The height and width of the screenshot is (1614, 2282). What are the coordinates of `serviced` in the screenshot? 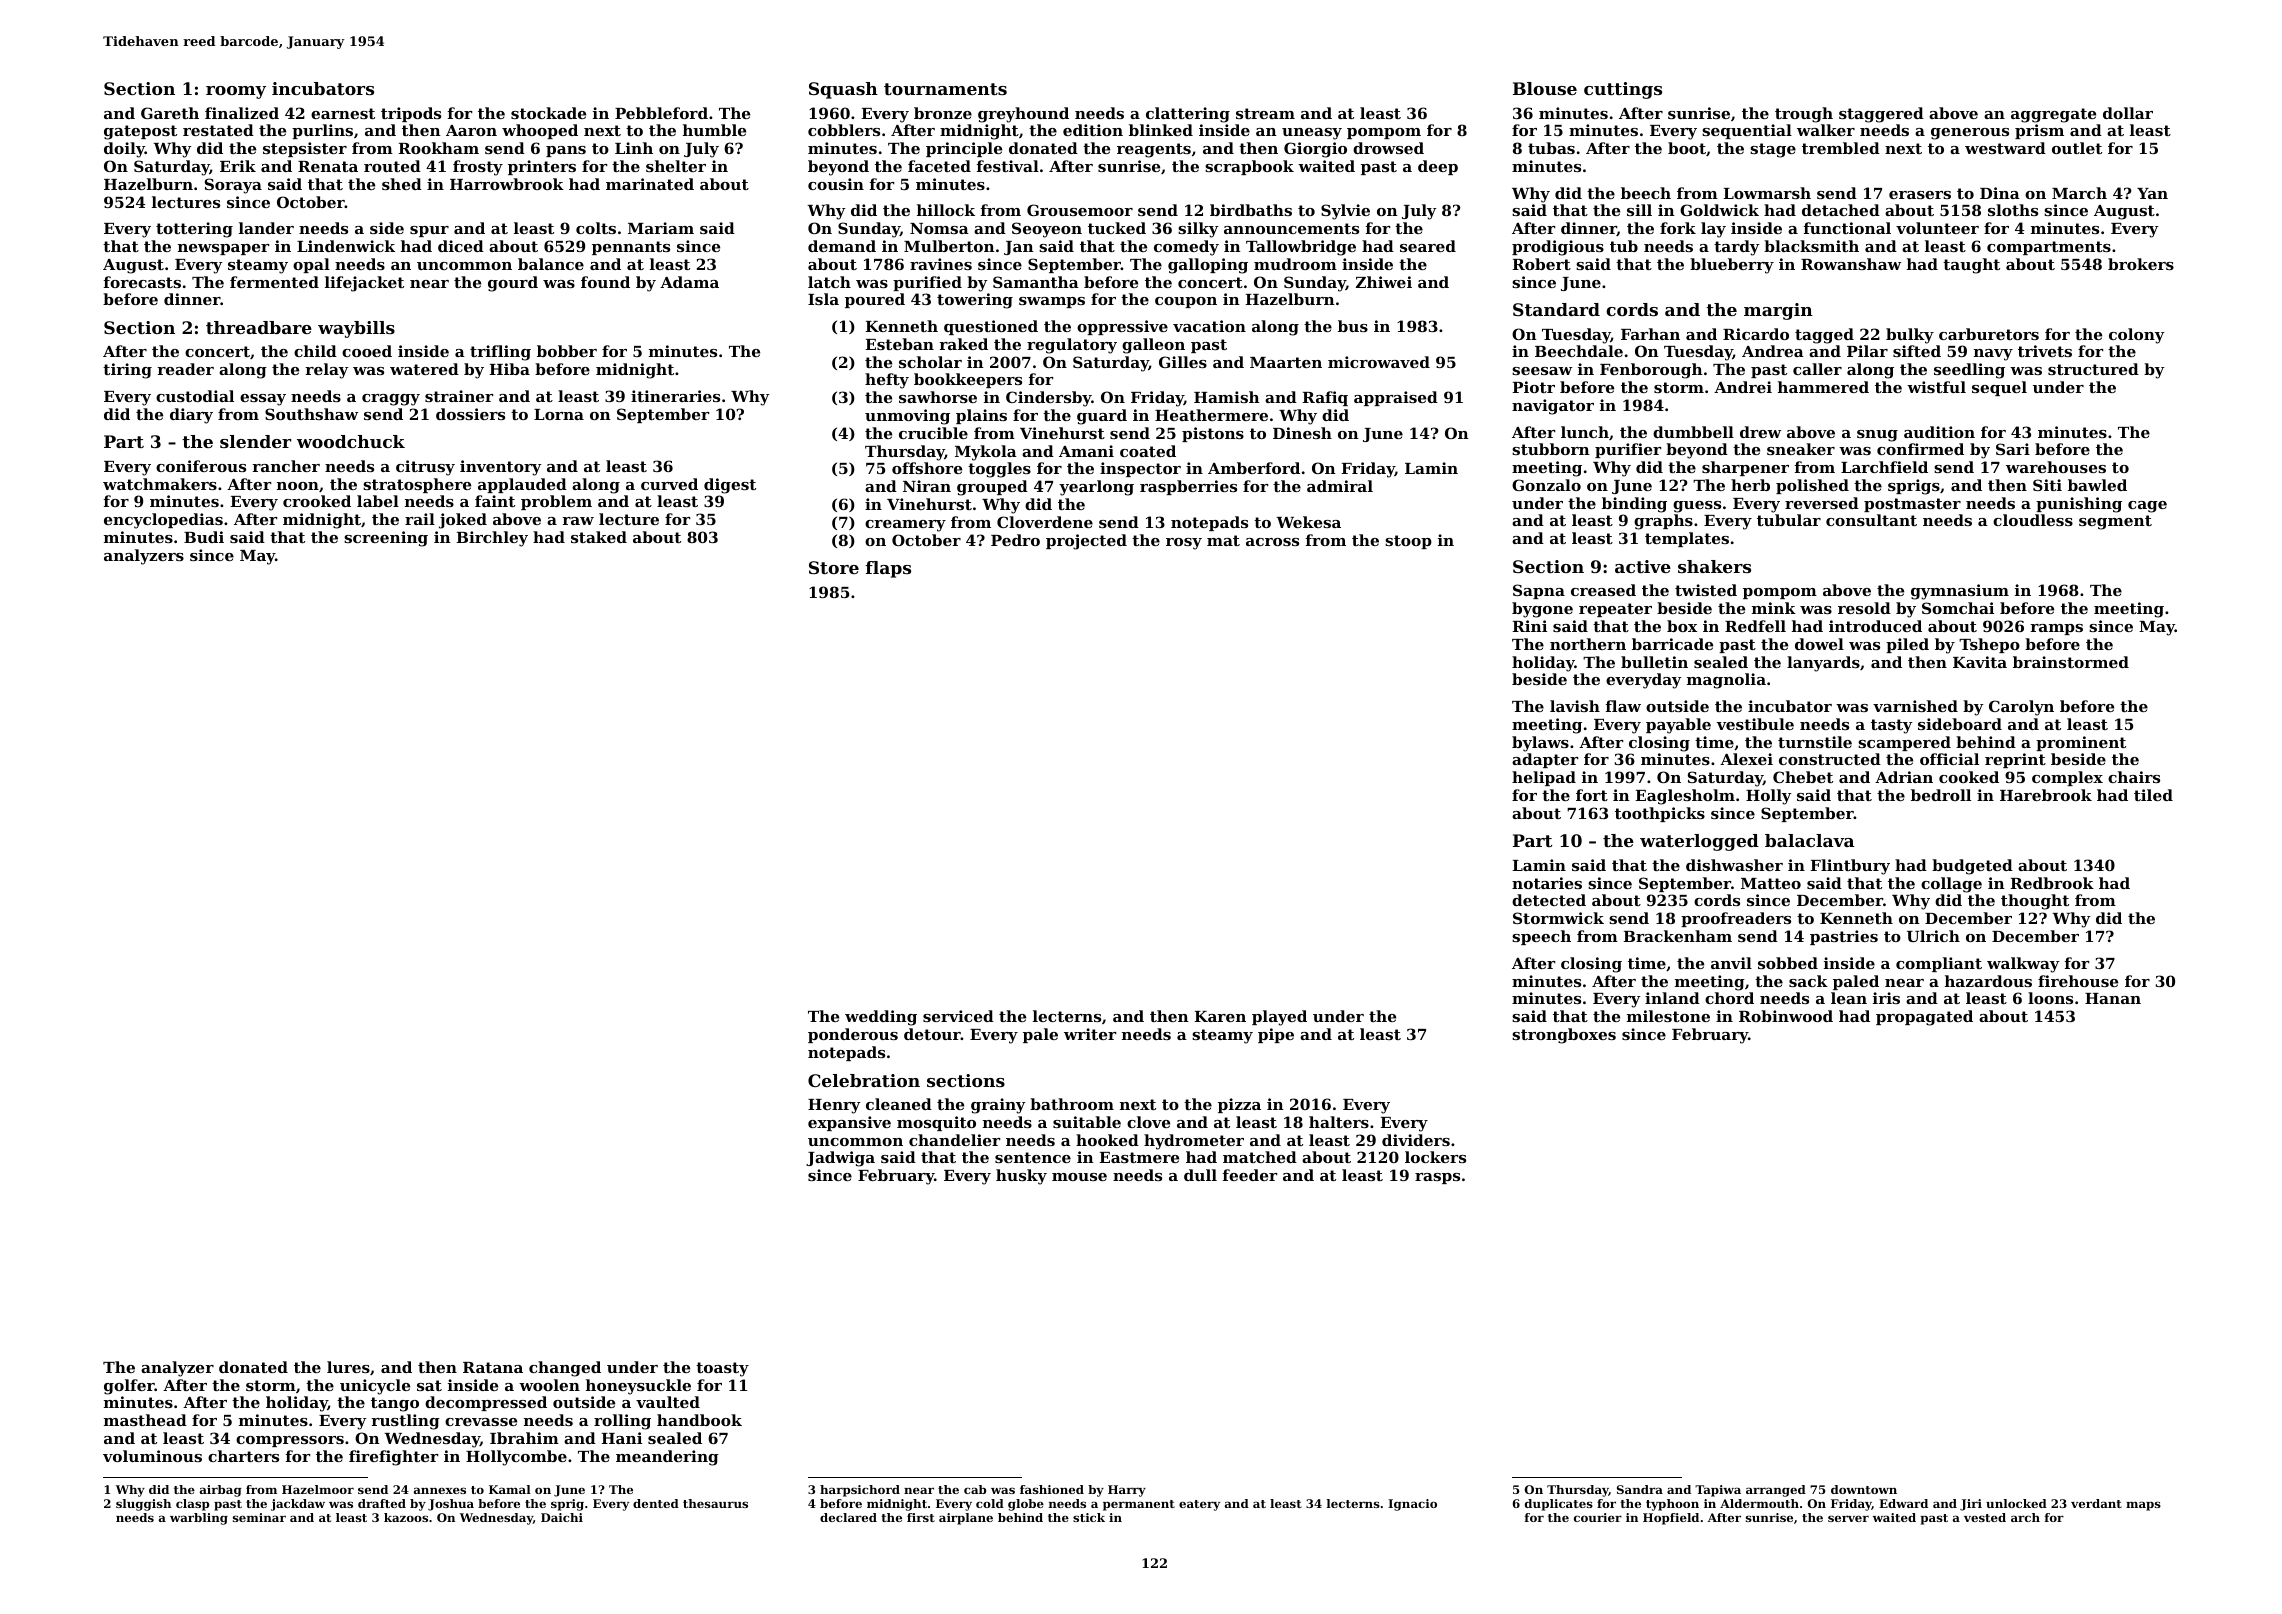 It's located at (958, 1016).
